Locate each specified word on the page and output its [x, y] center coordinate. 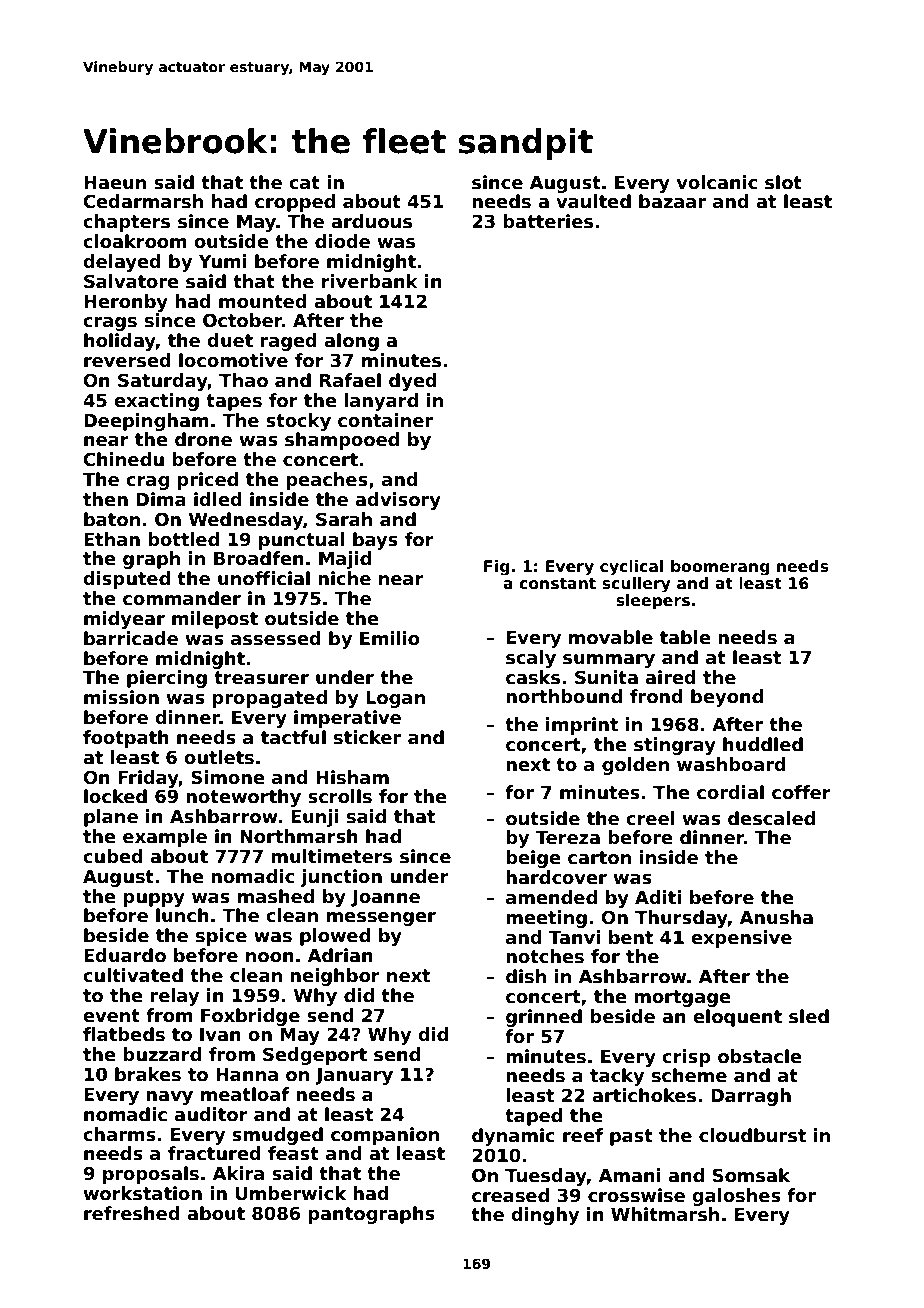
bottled [183, 539]
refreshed [132, 1213]
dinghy [545, 1216]
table [685, 637]
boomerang [720, 568]
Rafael [350, 380]
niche [344, 578]
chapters [126, 223]
